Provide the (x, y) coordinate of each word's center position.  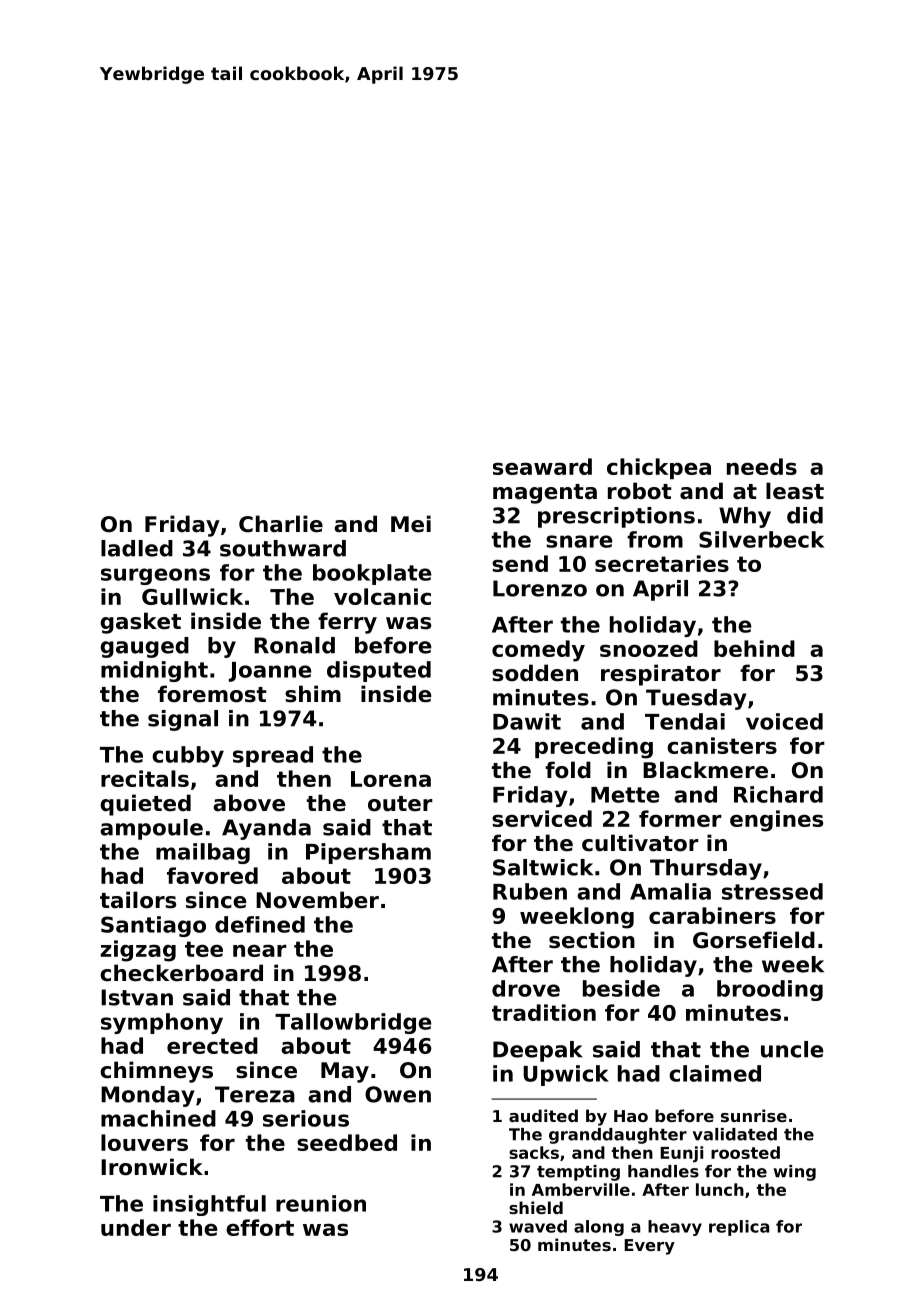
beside (621, 988)
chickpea (659, 468)
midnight (154, 671)
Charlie (281, 524)
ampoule (151, 829)
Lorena (391, 779)
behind (754, 648)
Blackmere (705, 770)
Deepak (537, 1051)
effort (260, 1227)
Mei (411, 524)
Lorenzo (540, 588)
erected (212, 1045)
